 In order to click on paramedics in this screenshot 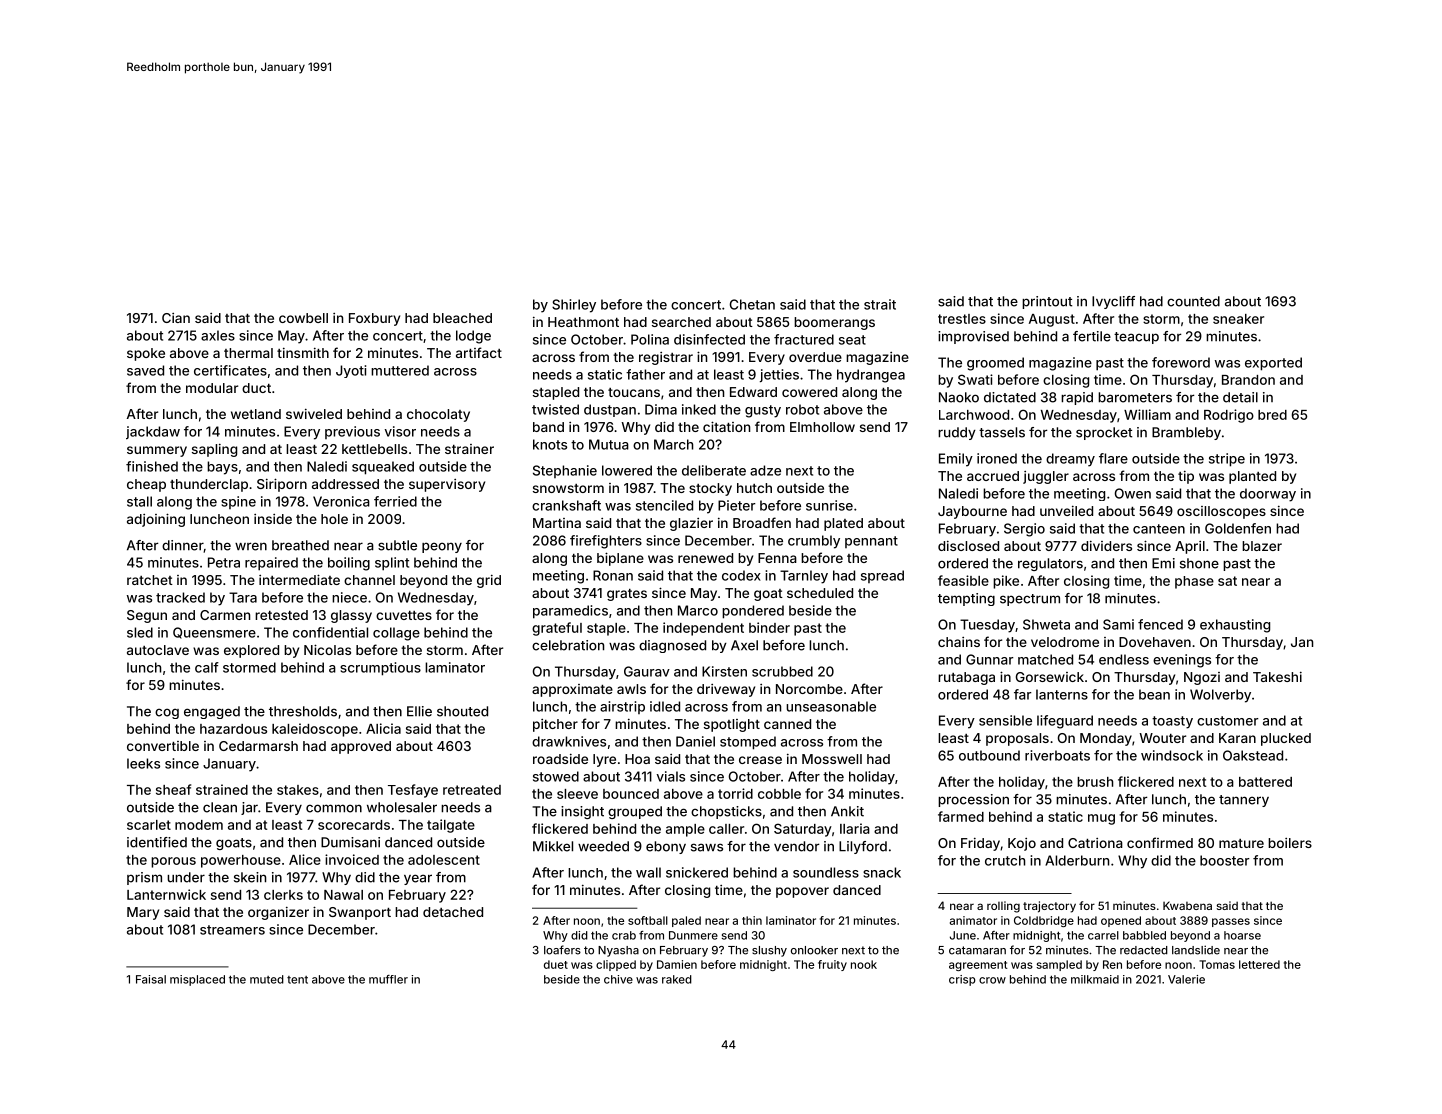, I will do `click(570, 612)`.
